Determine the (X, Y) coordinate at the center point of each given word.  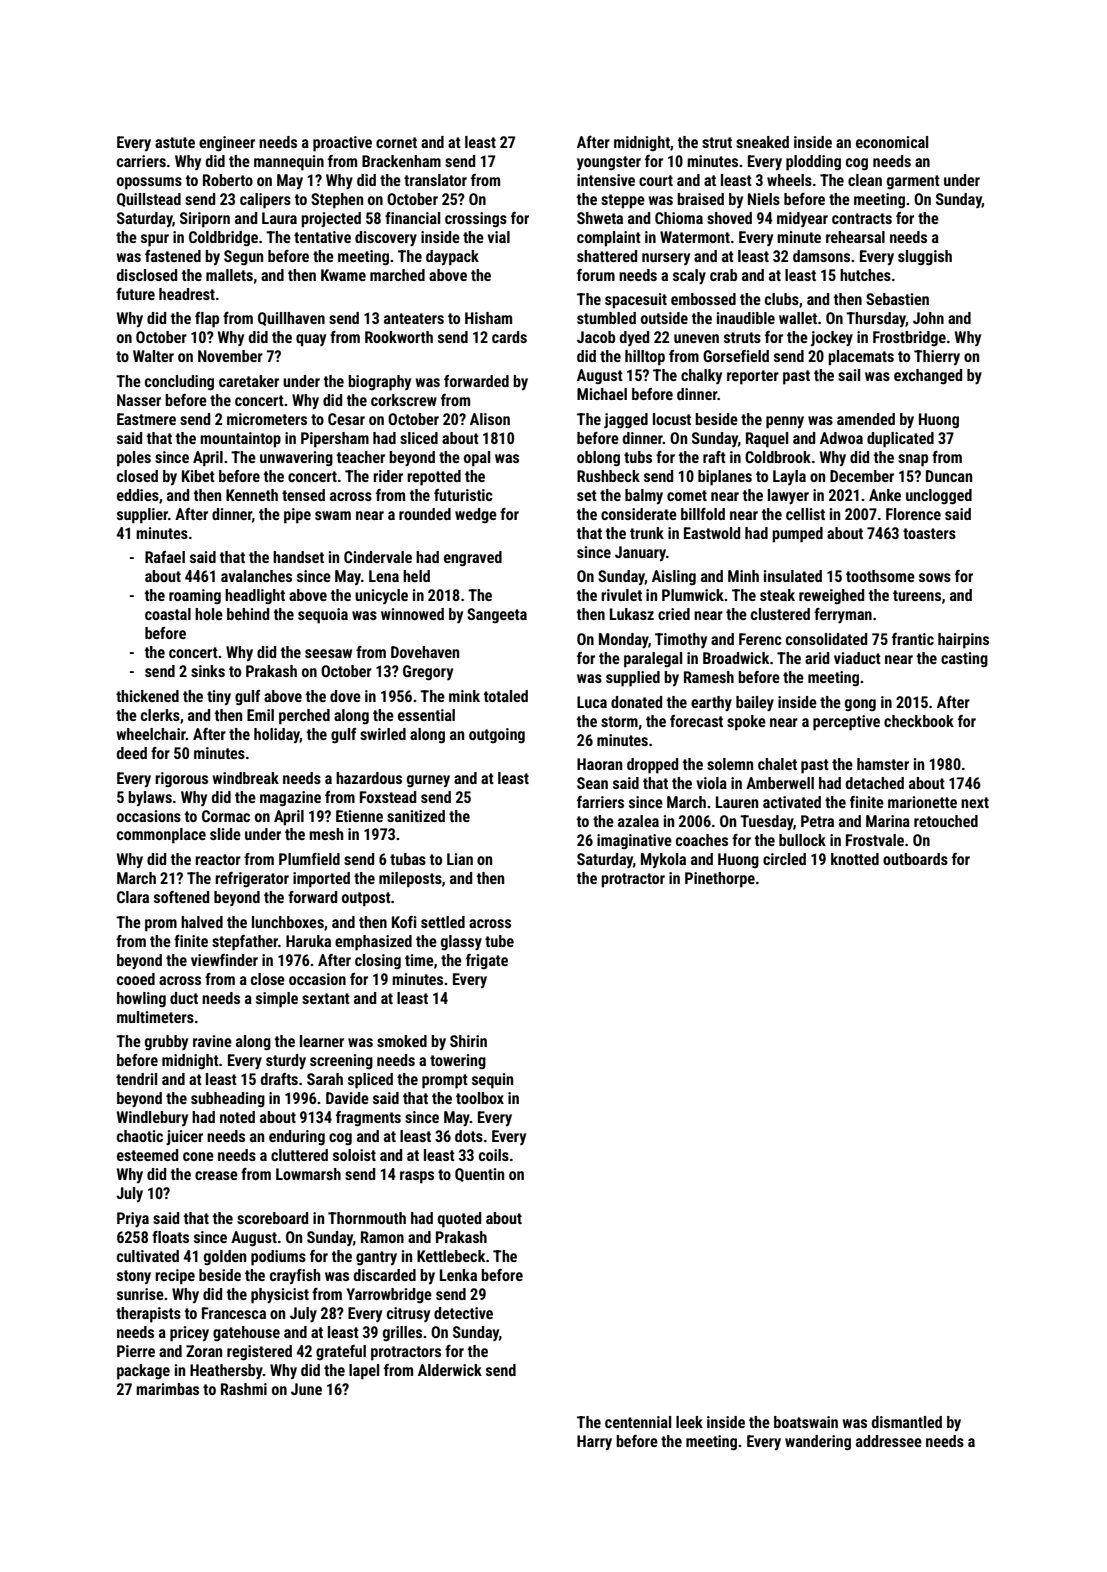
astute (175, 142)
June (306, 1389)
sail (849, 375)
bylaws (150, 798)
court (656, 180)
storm (619, 721)
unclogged (939, 497)
